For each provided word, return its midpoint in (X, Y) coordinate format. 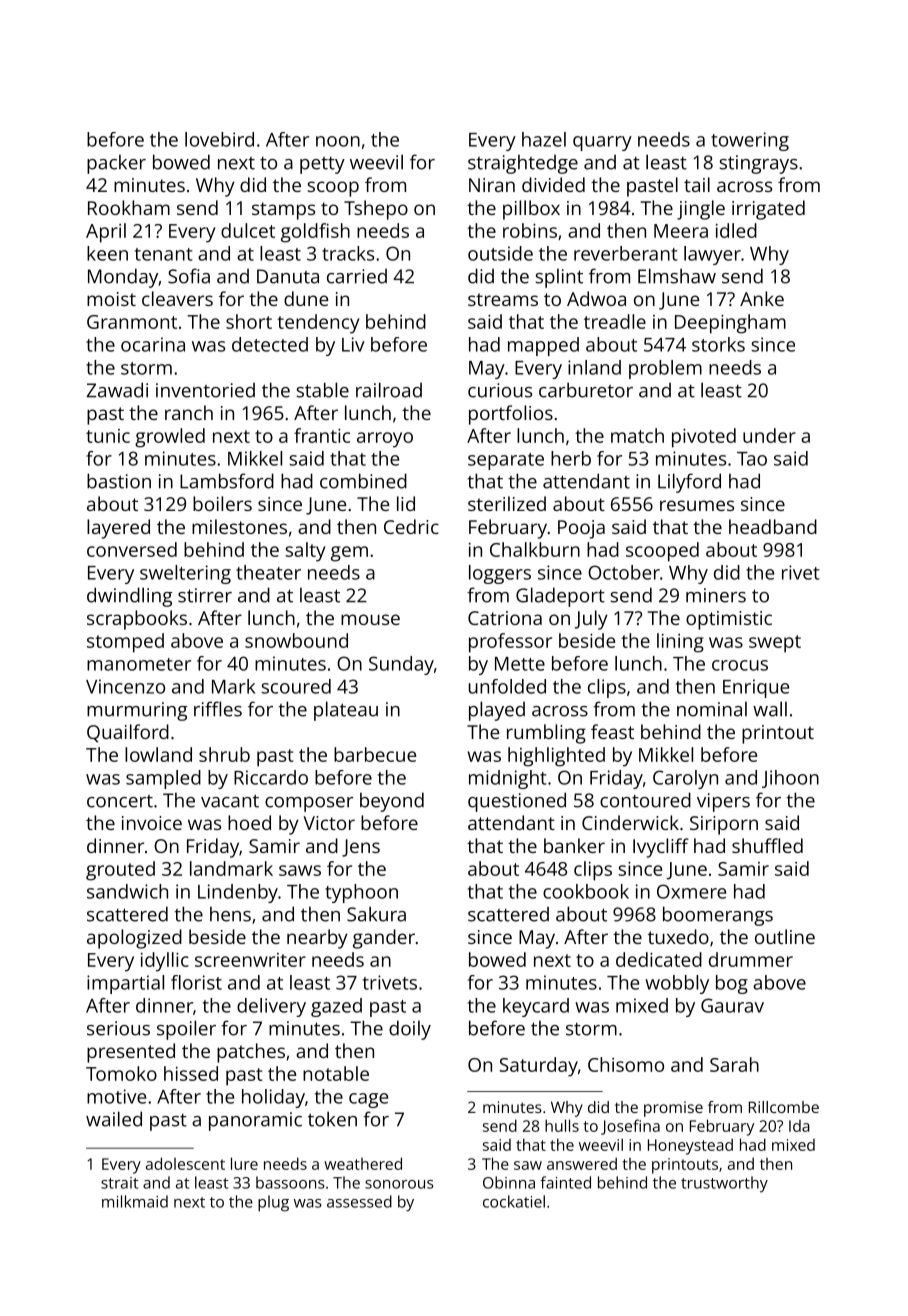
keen (107, 253)
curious (500, 390)
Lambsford (227, 481)
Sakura (376, 914)
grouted (120, 871)
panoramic (255, 1121)
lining (680, 643)
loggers (500, 574)
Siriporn (724, 825)
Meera (681, 231)
